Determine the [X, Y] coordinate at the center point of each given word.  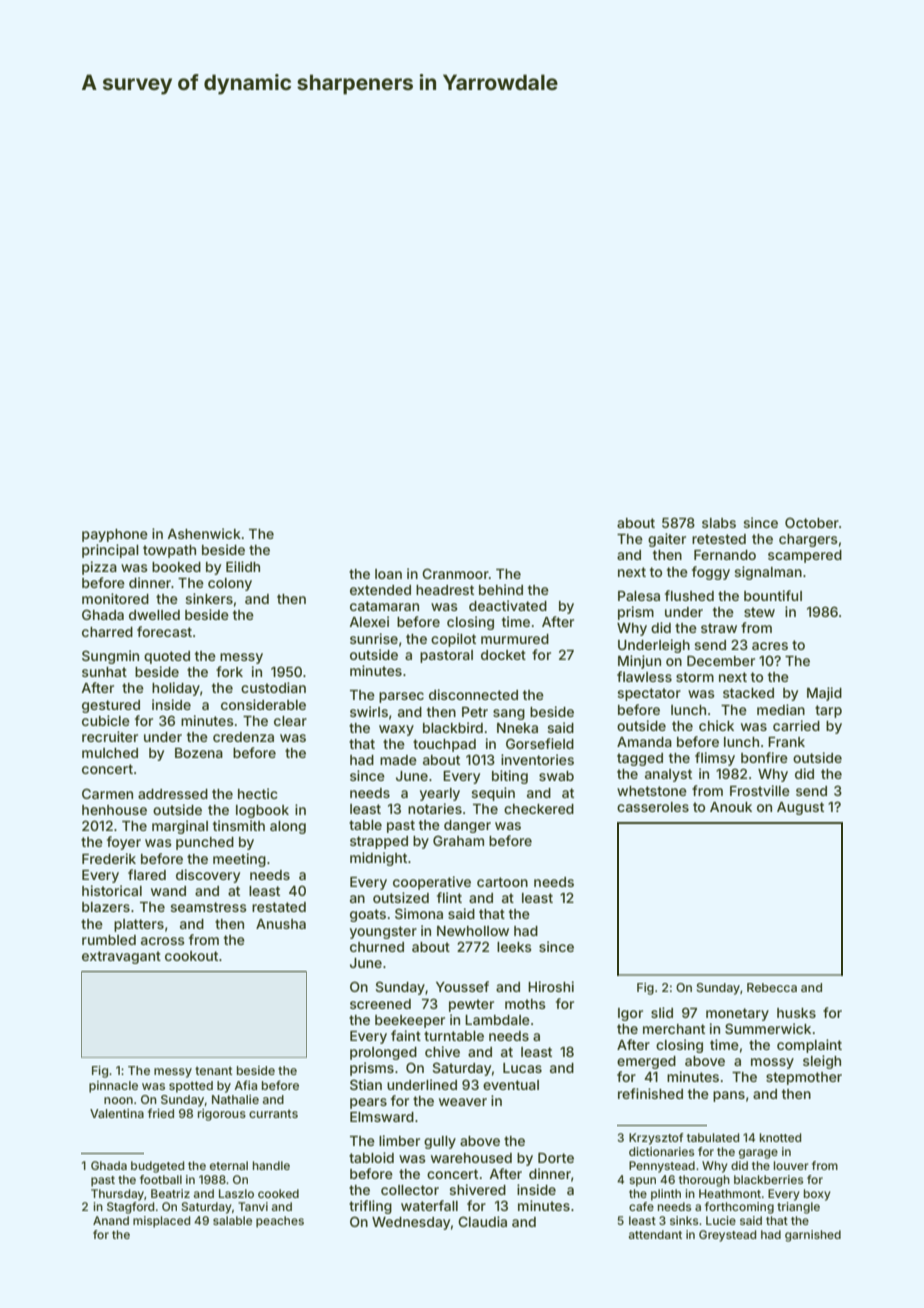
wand [168, 891]
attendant [655, 1234]
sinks [684, 1220]
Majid [824, 694]
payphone [115, 535]
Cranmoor [455, 573]
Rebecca [772, 987]
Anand [111, 1220]
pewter [471, 1005]
